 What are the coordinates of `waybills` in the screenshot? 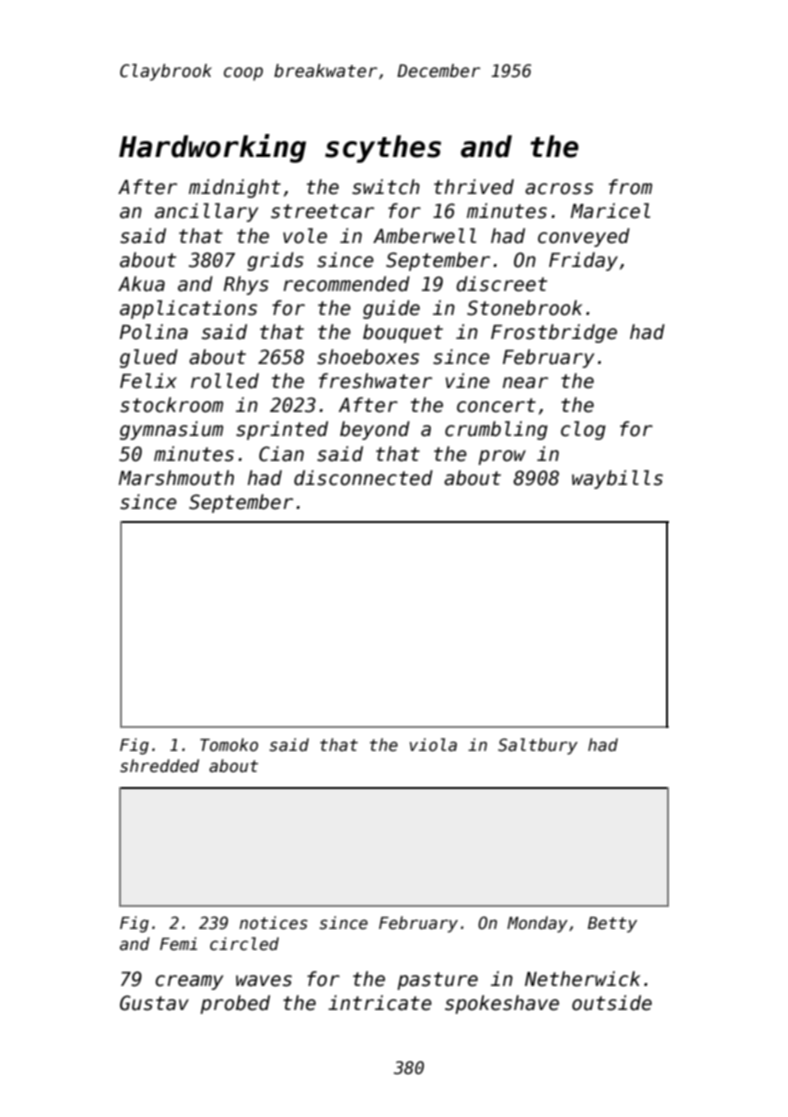 It's located at (617, 479).
